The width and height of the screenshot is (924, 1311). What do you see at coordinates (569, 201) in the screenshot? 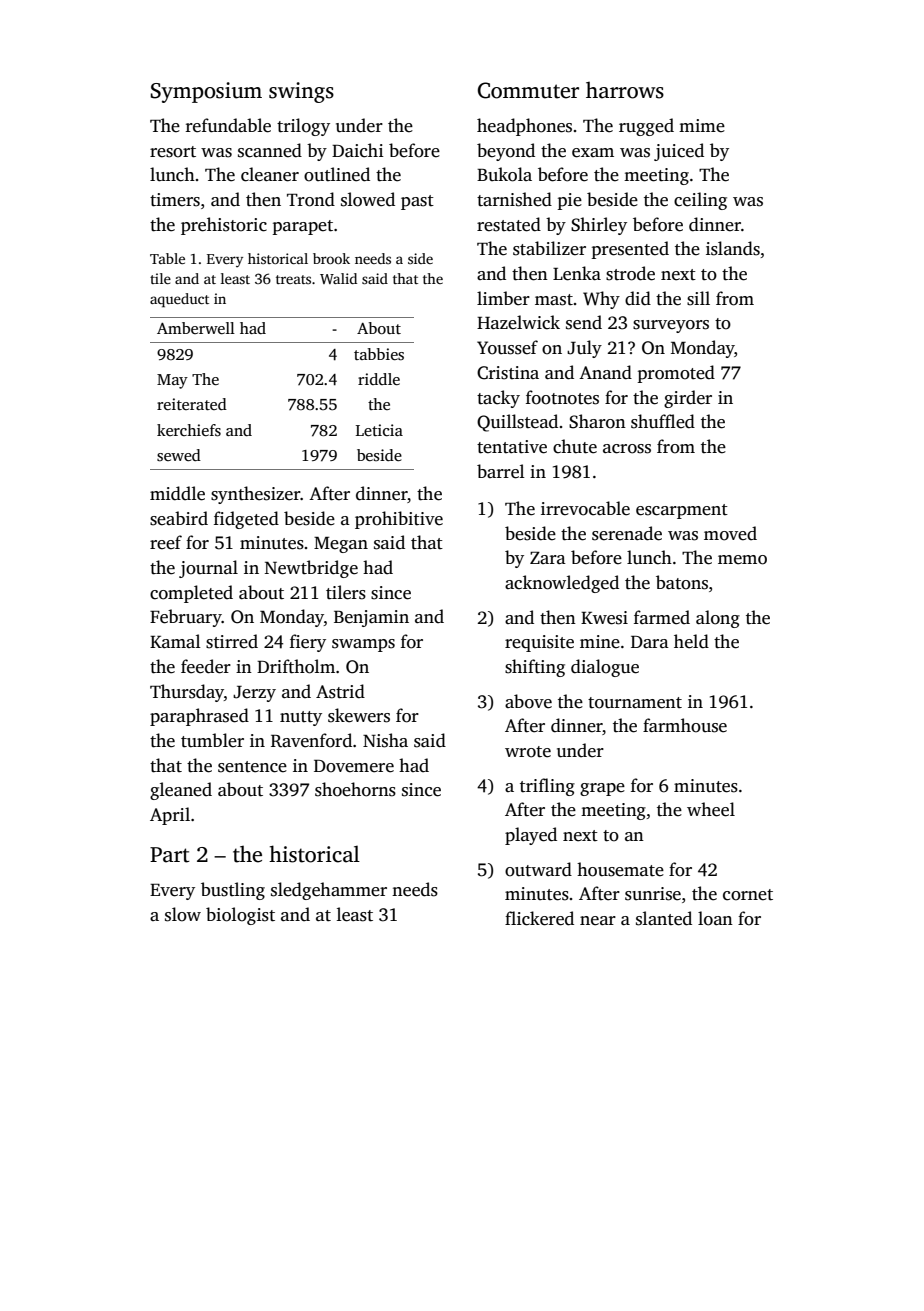
I see `pie` at bounding box center [569, 201].
